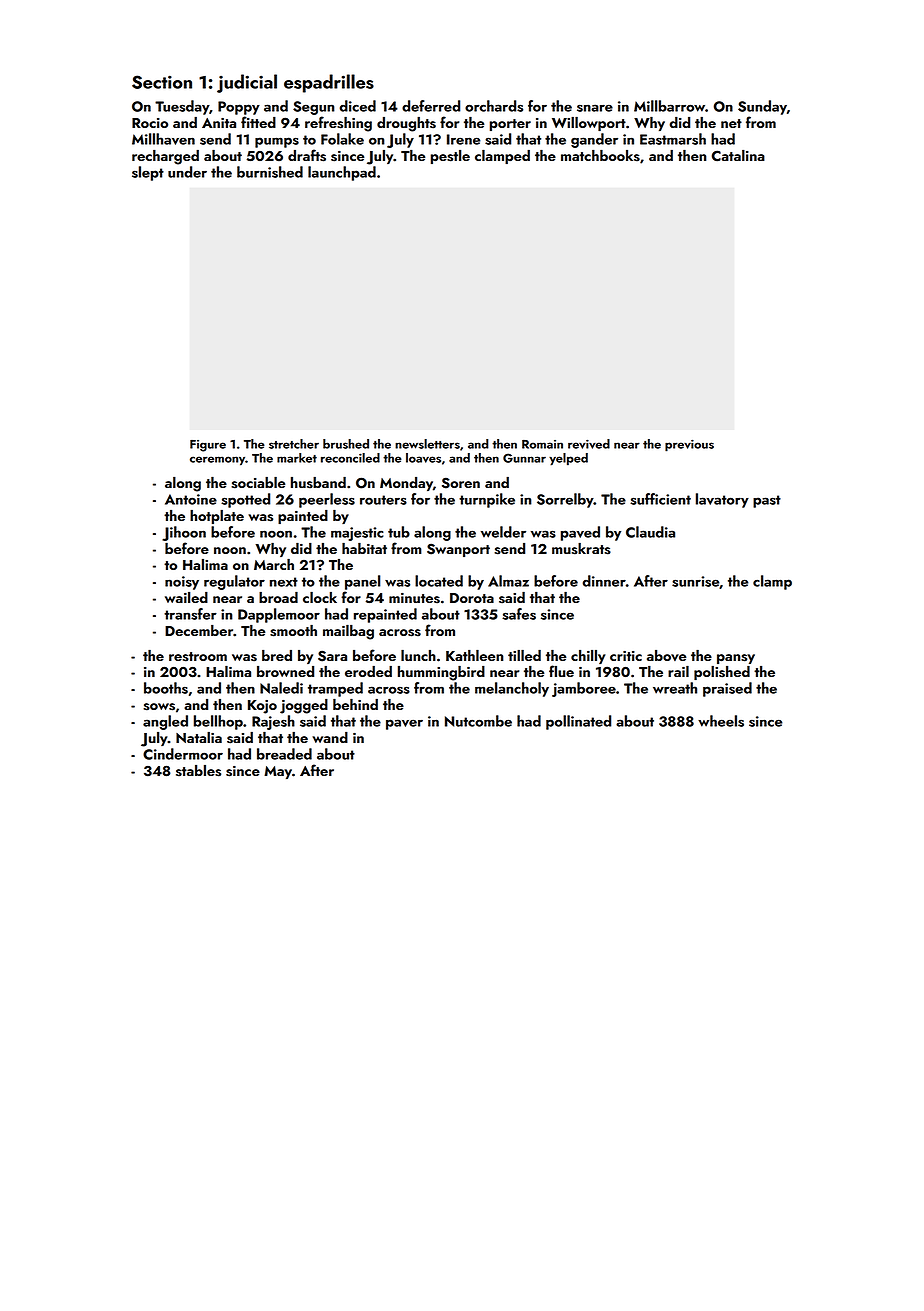 The width and height of the document is (924, 1311). What do you see at coordinates (738, 156) in the document?
I see `Catalina` at bounding box center [738, 156].
